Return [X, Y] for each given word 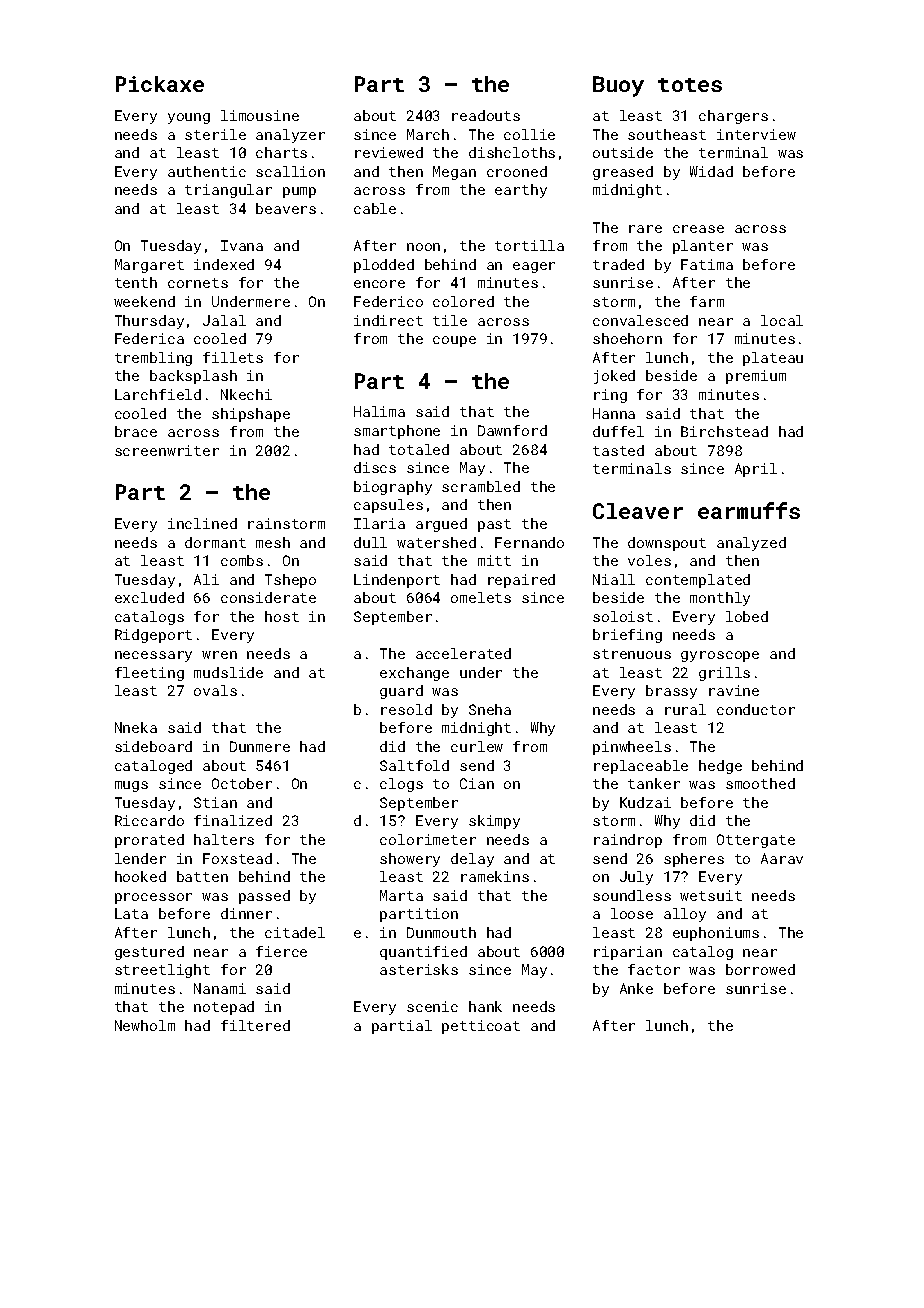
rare [645, 229]
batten [202, 876]
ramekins [495, 876]
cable [375, 208]
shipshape [251, 415]
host [282, 616]
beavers [286, 208]
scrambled [481, 486]
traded [618, 264]
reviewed [389, 152]
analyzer [290, 136]
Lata [131, 913]
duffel [618, 431]
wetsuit [711, 895]
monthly [720, 599]
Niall [614, 579]
